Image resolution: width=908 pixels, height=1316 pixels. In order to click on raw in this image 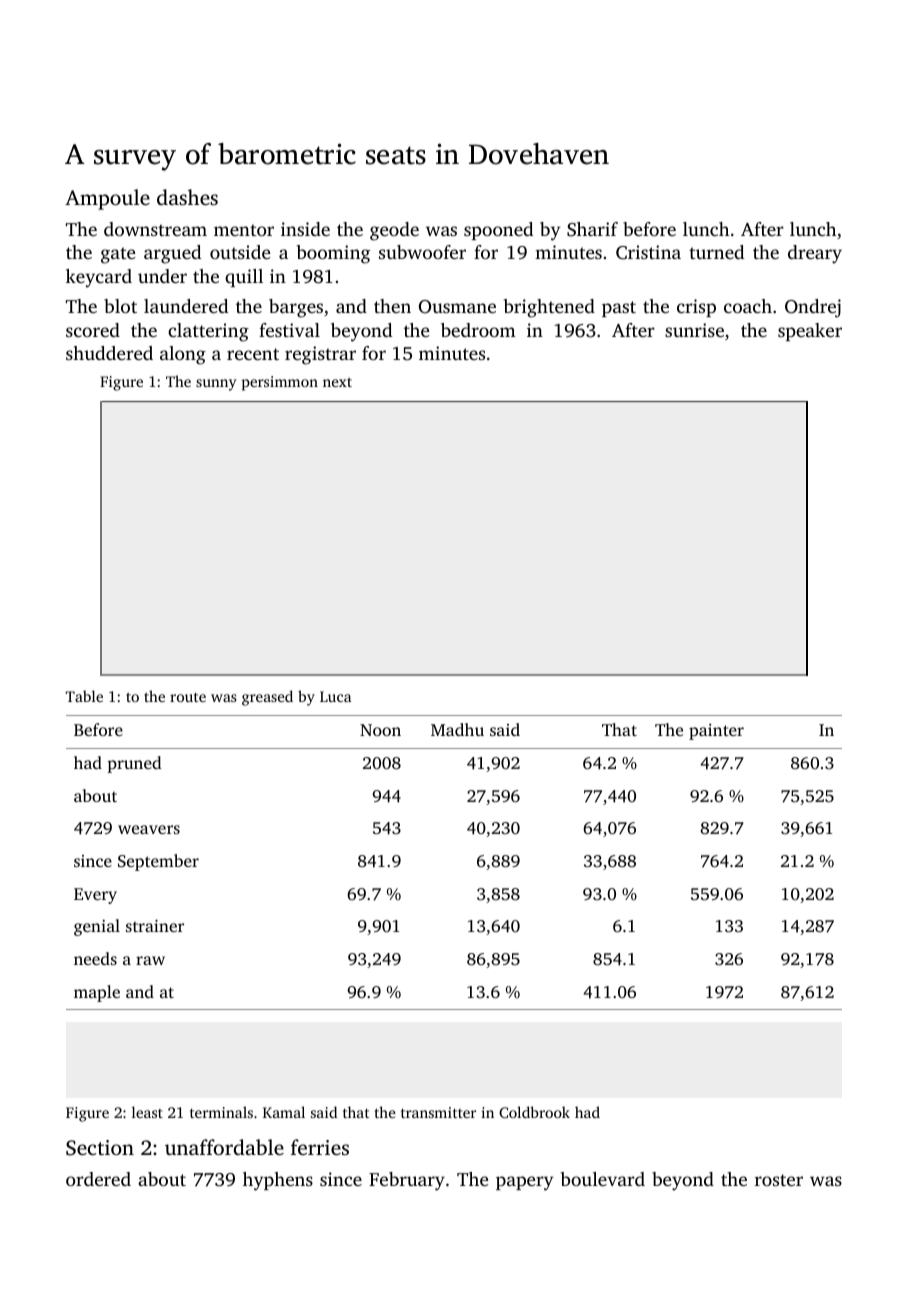, I will do `click(150, 960)`.
